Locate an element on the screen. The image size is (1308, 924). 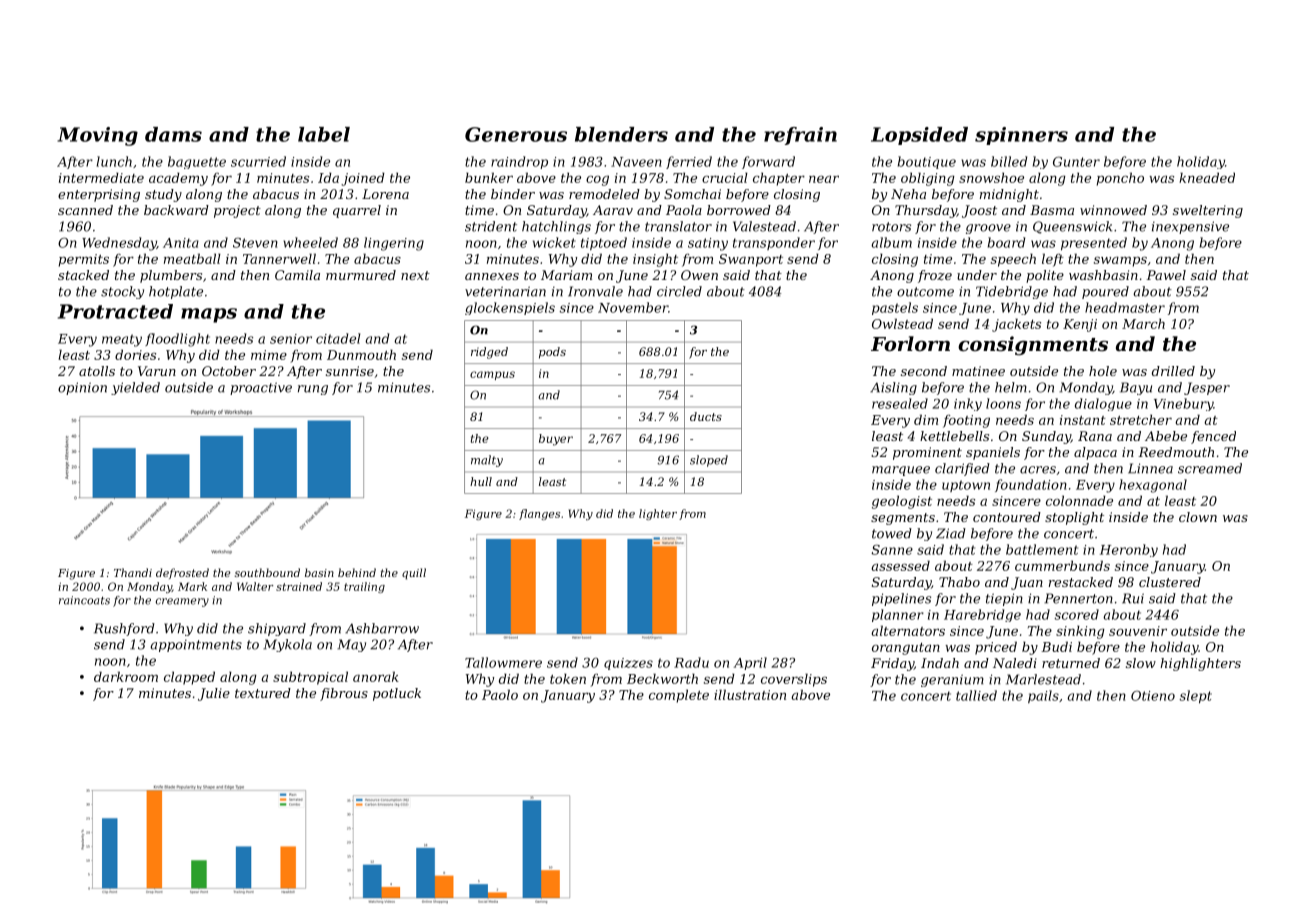
Rui is located at coordinates (1133, 598).
